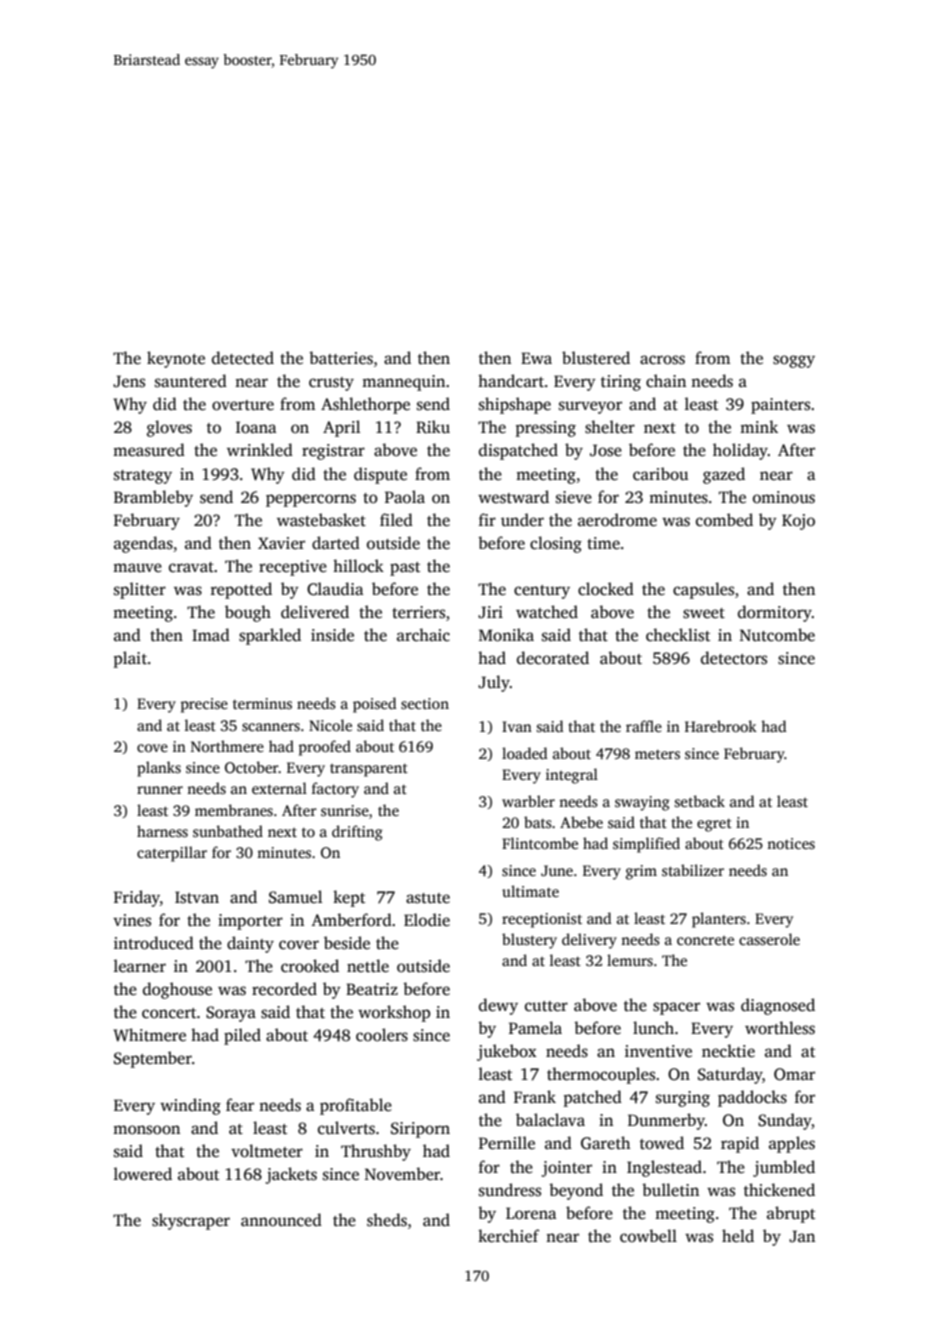 This screenshot has width=929, height=1319. What do you see at coordinates (137, 898) in the screenshot?
I see `Friday` at bounding box center [137, 898].
